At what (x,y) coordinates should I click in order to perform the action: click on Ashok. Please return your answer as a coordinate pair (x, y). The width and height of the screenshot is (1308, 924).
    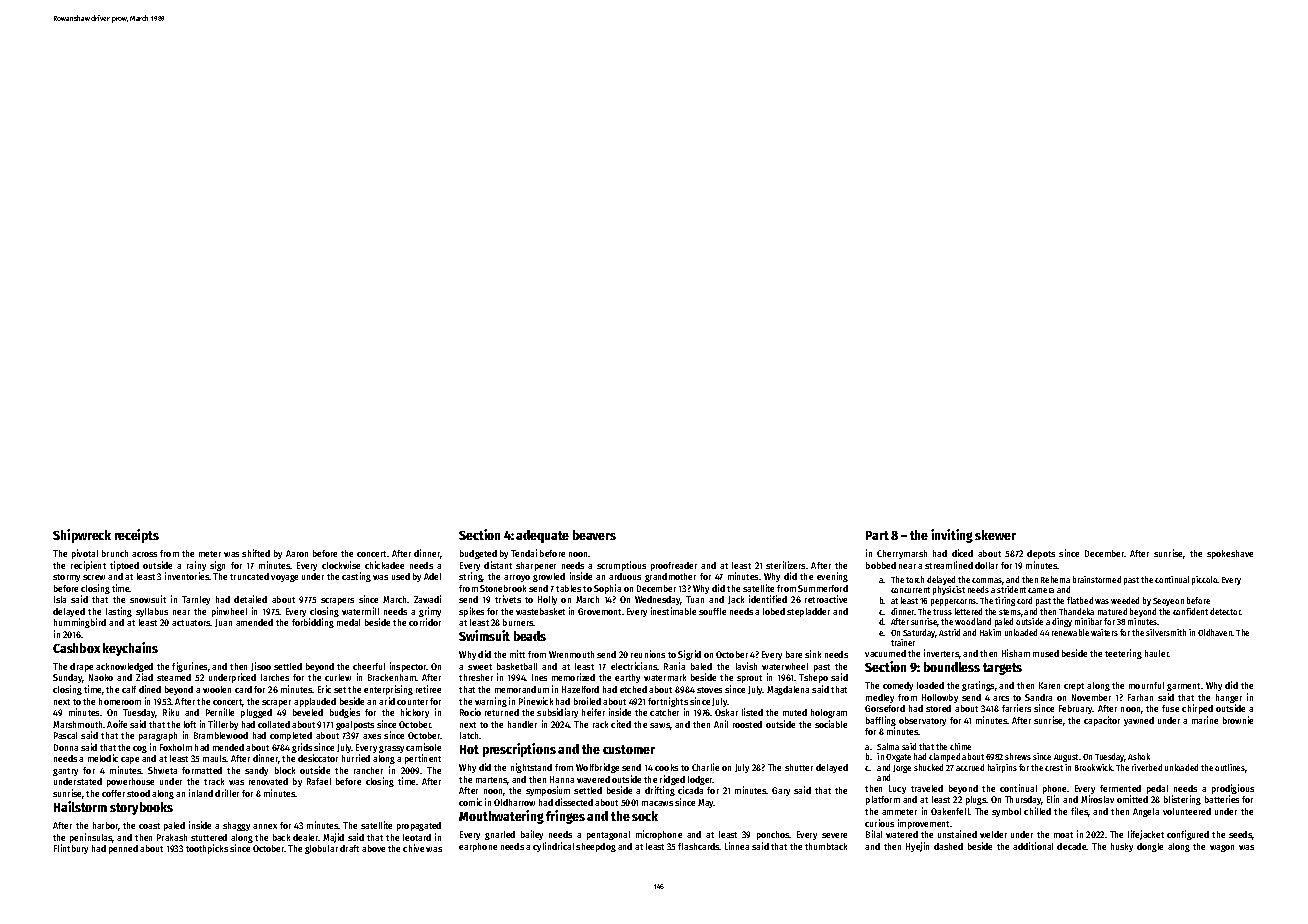
    Looking at the image, I should click on (1139, 756).
